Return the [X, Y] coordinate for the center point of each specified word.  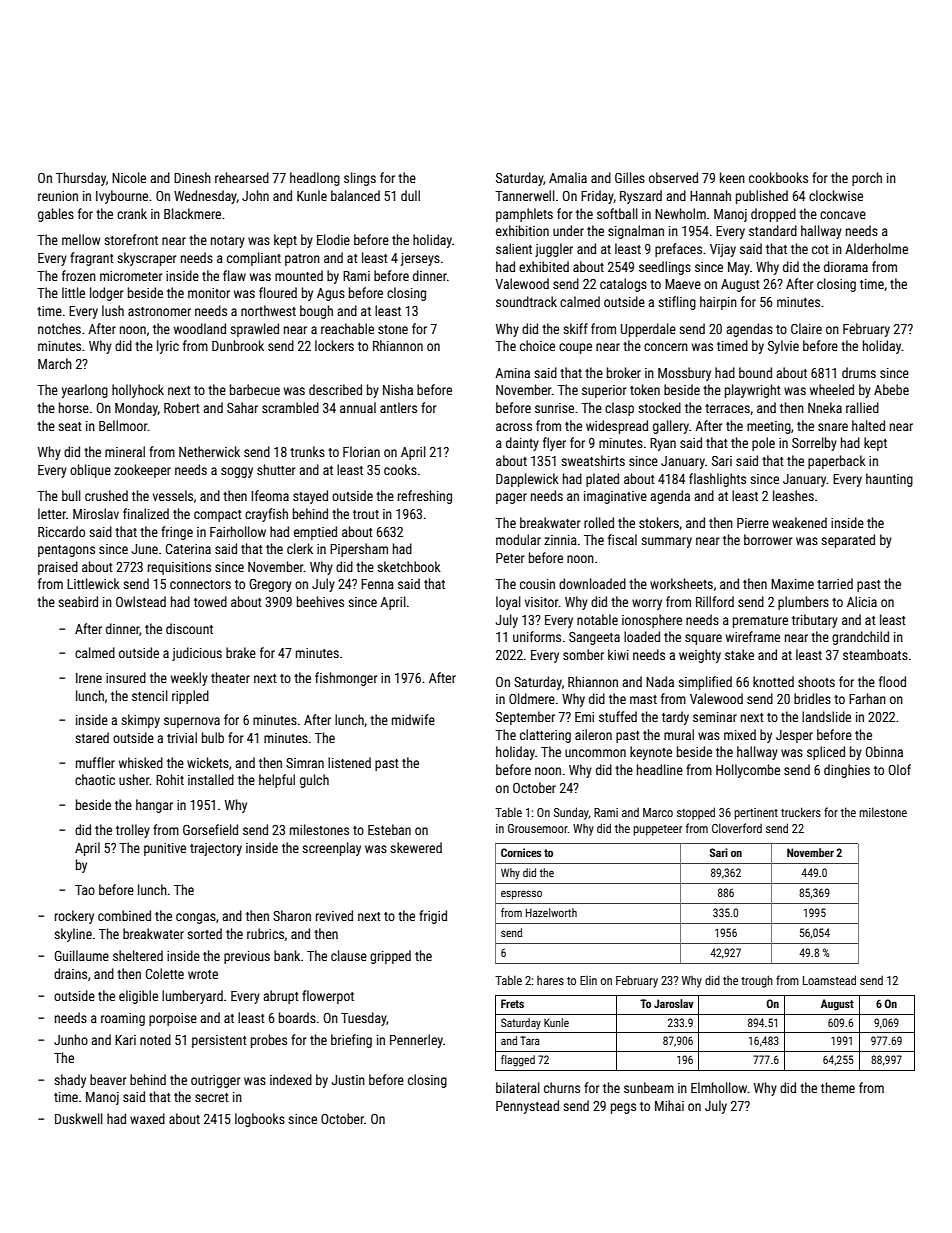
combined [124, 915]
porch [867, 179]
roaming [123, 1019]
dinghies [847, 771]
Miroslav [96, 513]
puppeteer [657, 830]
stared [92, 737]
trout [366, 514]
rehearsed [242, 177]
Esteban [389, 829]
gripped [390, 957]
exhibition [522, 230]
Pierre [753, 523]
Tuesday [364, 1019]
